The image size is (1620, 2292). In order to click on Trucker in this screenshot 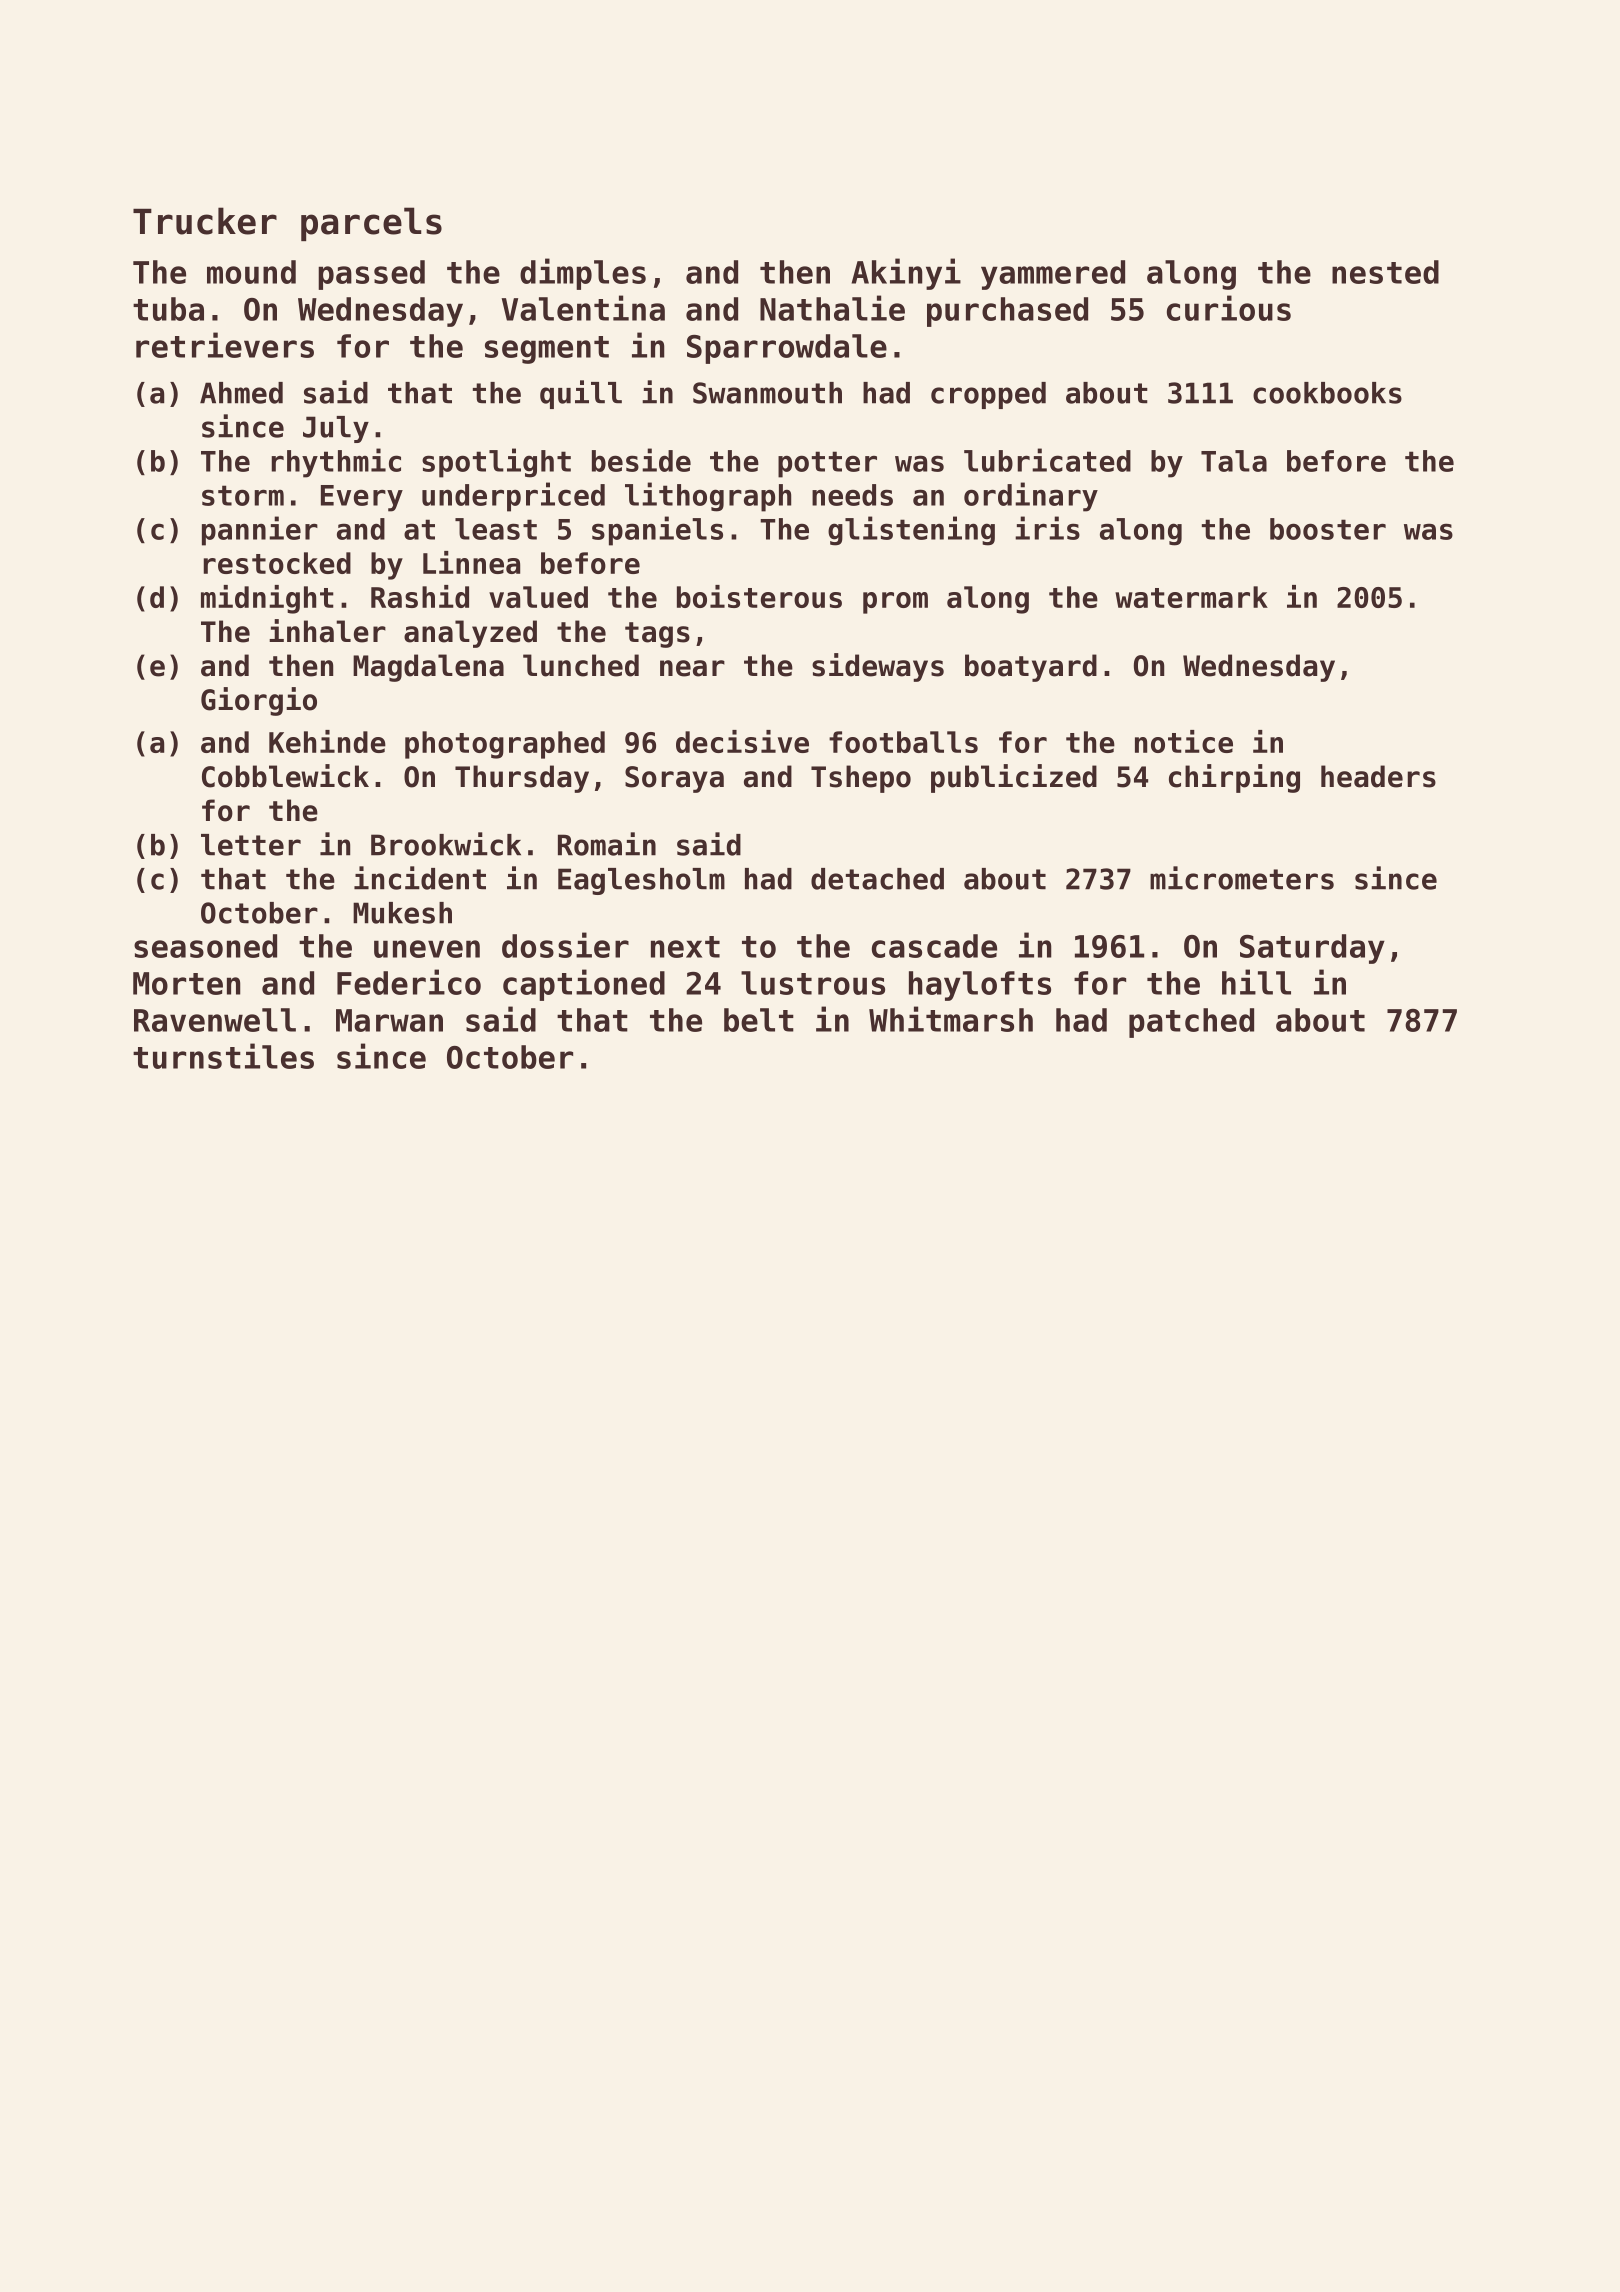, I will do `click(205, 221)`.
